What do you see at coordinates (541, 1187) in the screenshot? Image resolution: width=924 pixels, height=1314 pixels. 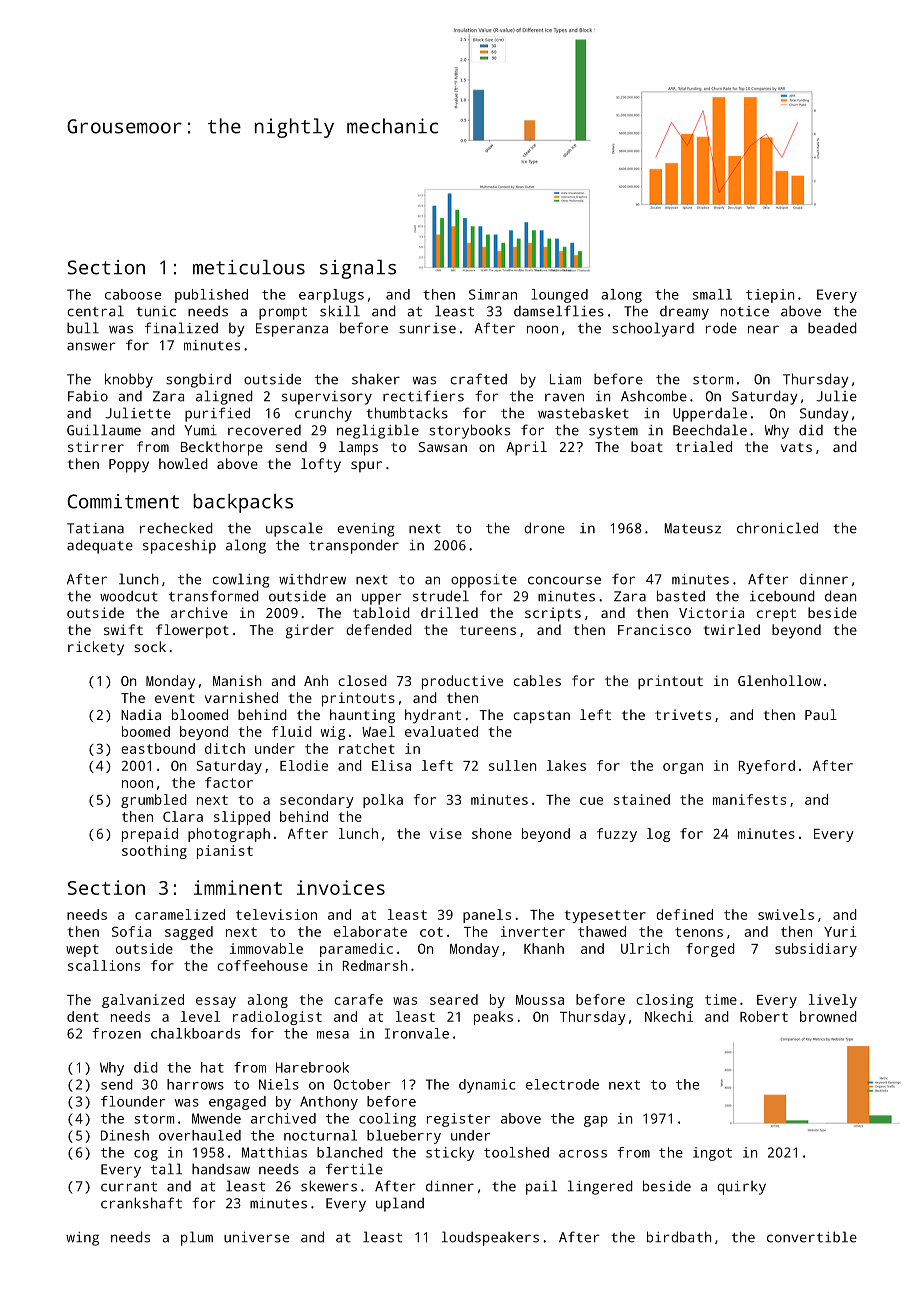 I see `pail` at bounding box center [541, 1187].
